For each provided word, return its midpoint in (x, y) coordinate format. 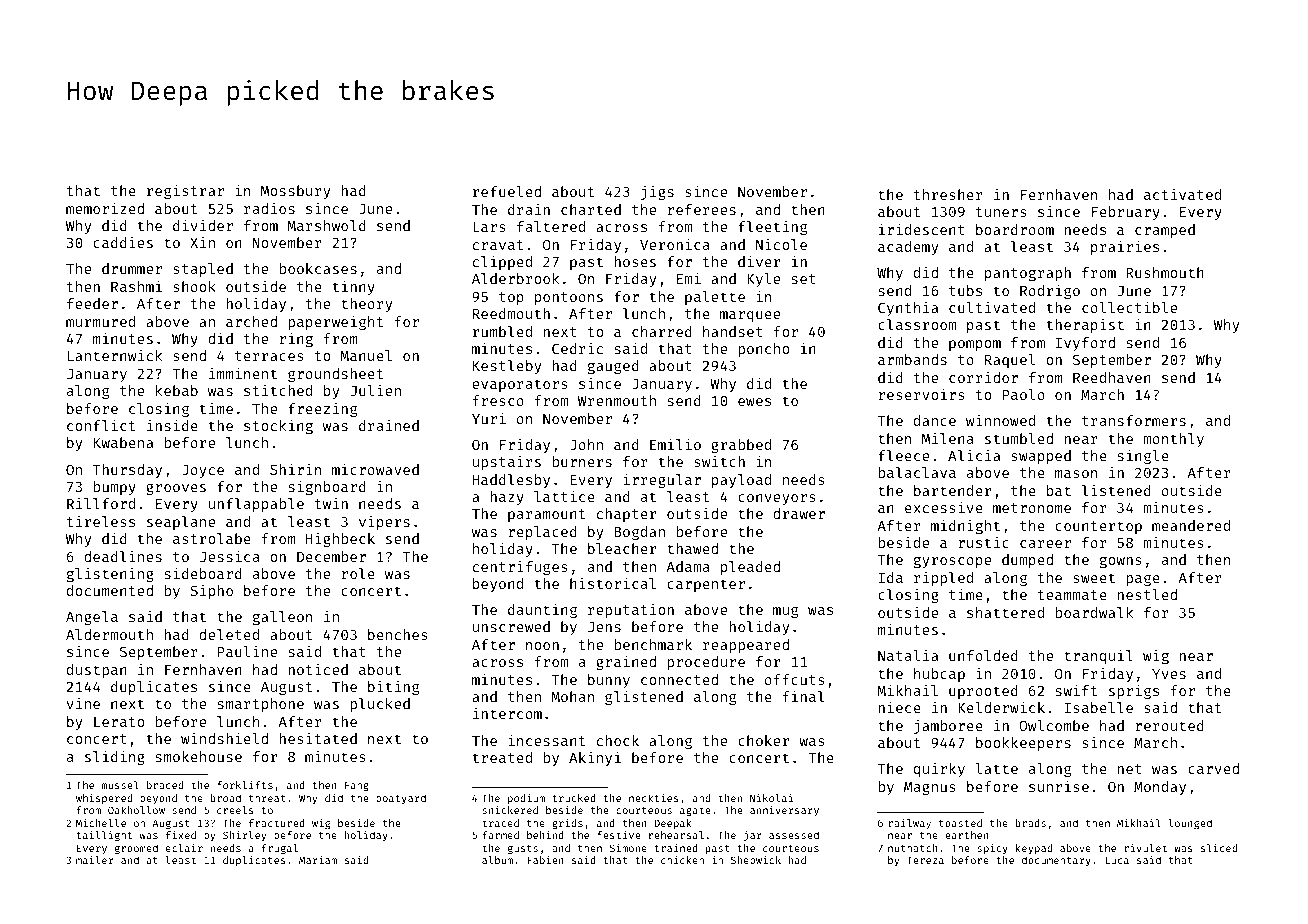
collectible (1129, 307)
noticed (318, 669)
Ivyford (1085, 344)
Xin (202, 242)
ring (296, 339)
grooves (176, 489)
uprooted (983, 692)
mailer (95, 860)
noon (542, 646)
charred (662, 331)
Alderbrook (515, 278)
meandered (1191, 525)
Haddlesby (511, 481)
